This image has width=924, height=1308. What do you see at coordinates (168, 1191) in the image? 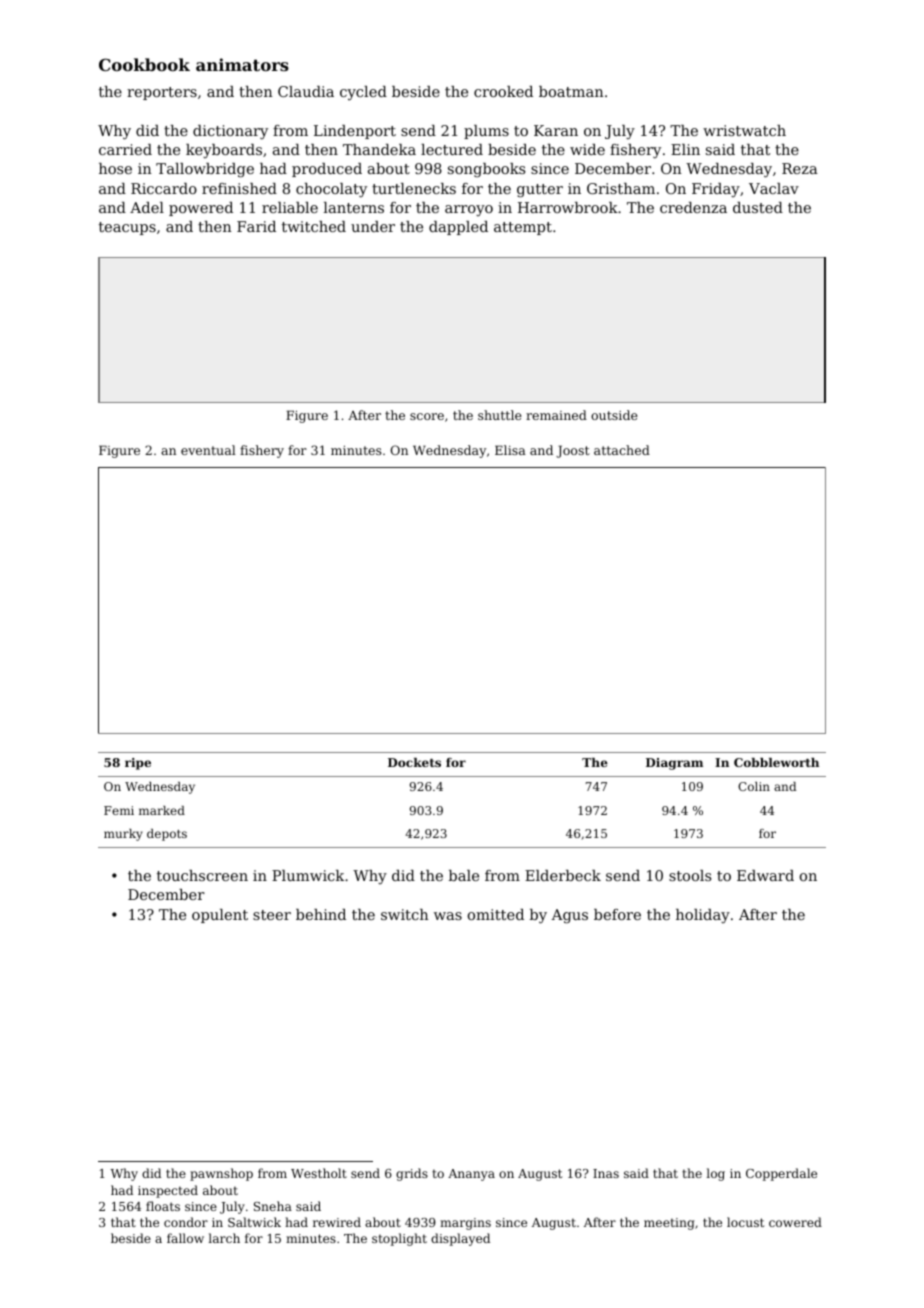
I see `inspected` at bounding box center [168, 1191].
